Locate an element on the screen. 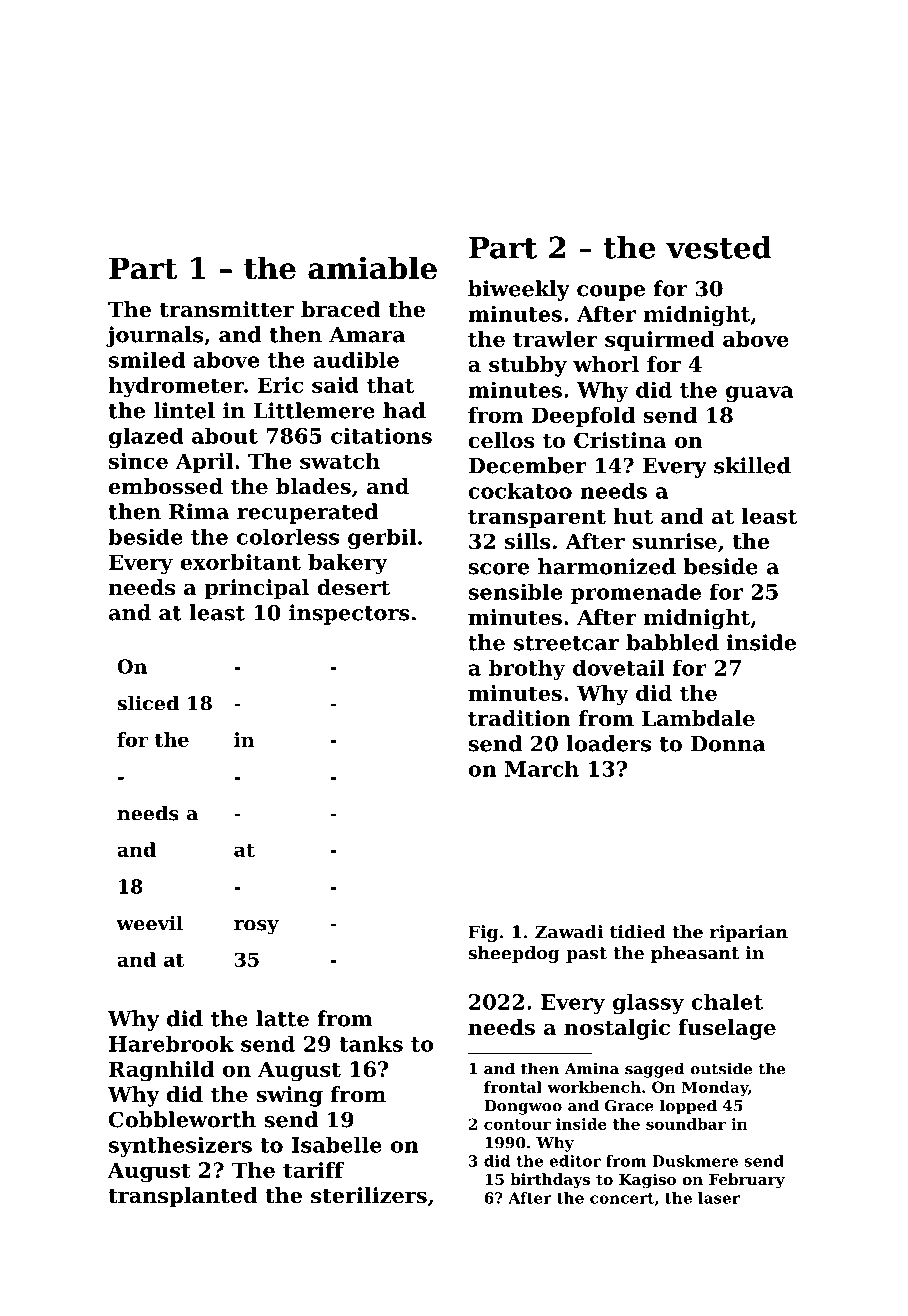  squirmed is located at coordinates (660, 341).
